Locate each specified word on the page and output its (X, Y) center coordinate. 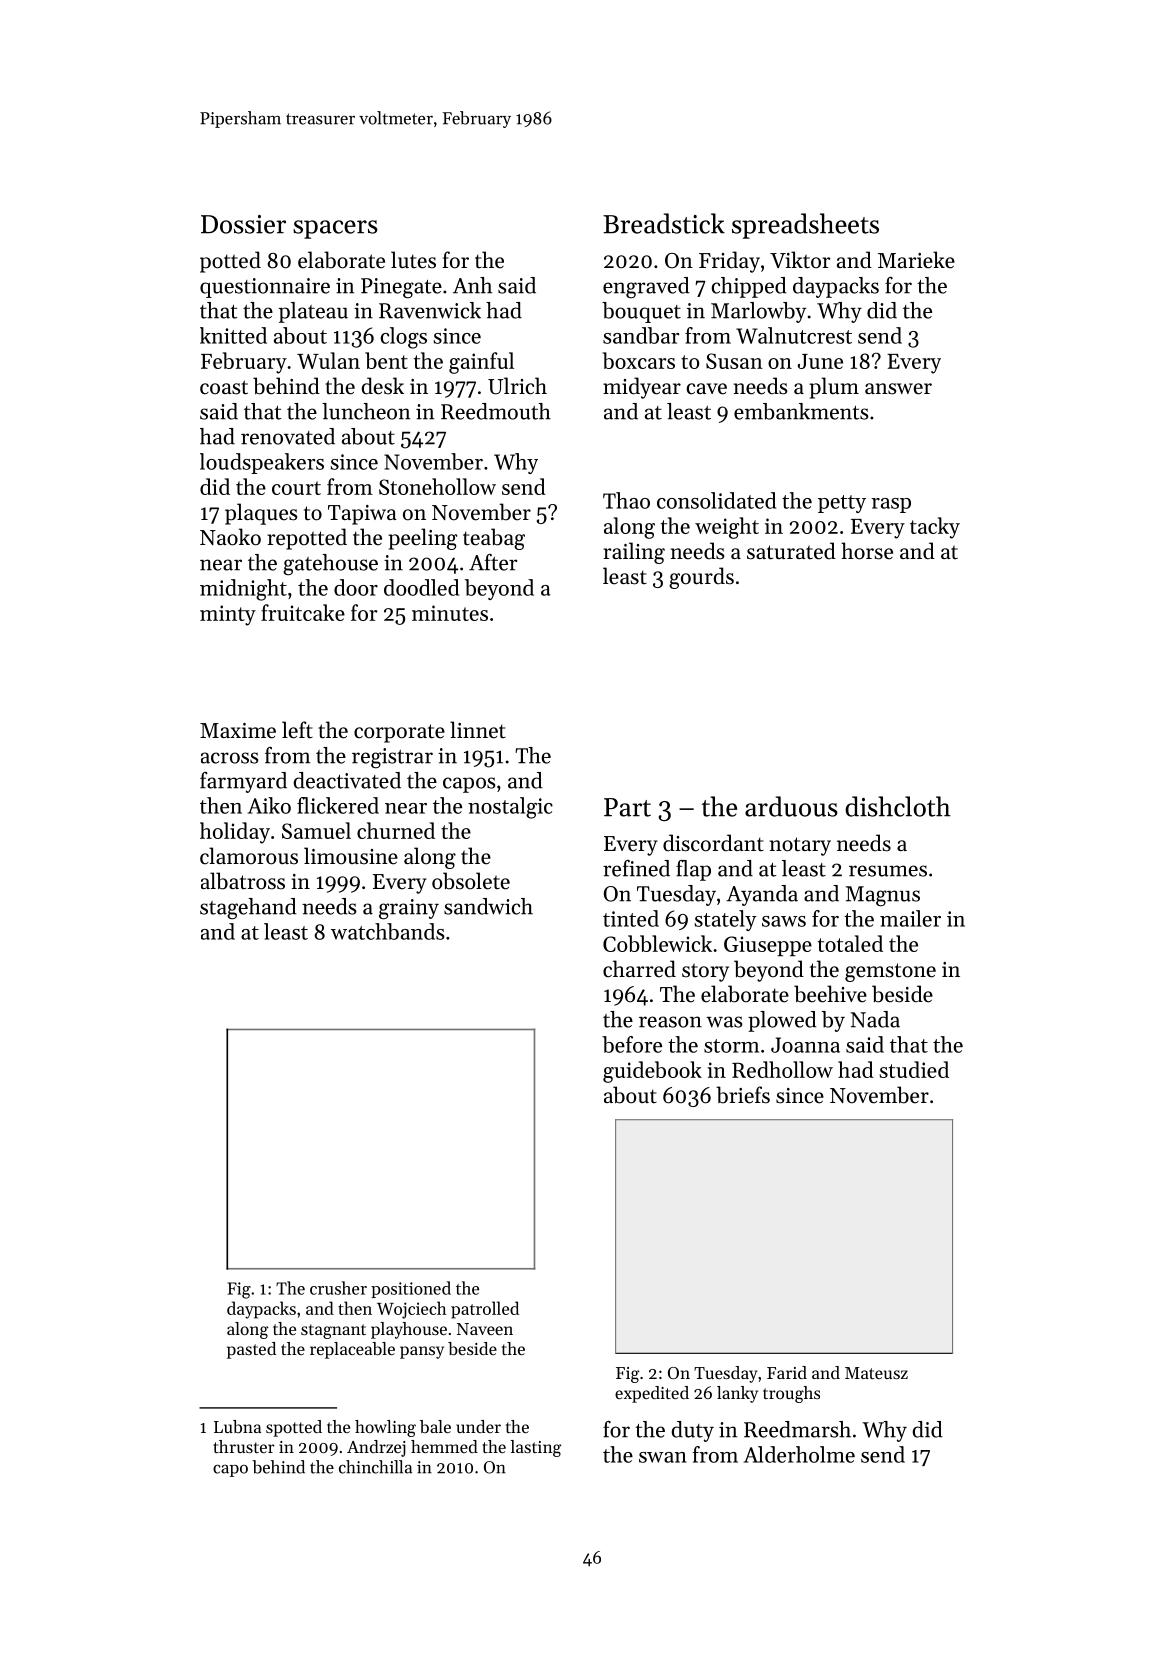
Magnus (883, 896)
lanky (737, 1394)
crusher (338, 1288)
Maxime (238, 731)
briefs (743, 1095)
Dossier (243, 224)
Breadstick (664, 223)
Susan (734, 361)
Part (627, 807)
